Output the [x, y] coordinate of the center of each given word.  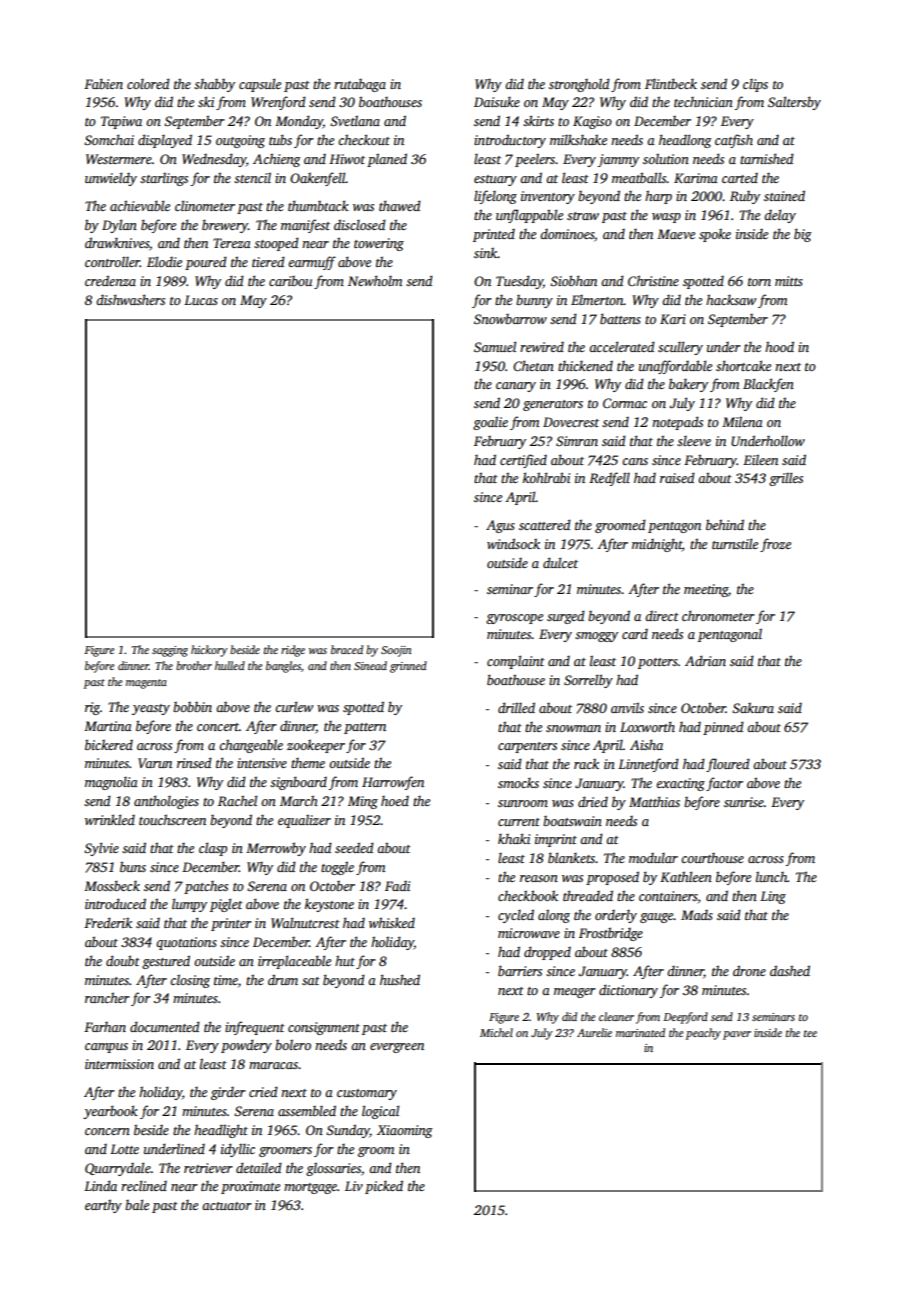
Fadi [397, 886]
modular [653, 858]
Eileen [760, 459]
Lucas [201, 300]
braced [347, 649]
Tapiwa [121, 122]
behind [725, 524]
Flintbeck [671, 83]
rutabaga [360, 85]
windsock [513, 543]
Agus [500, 526]
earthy [103, 1206]
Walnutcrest [305, 922]
